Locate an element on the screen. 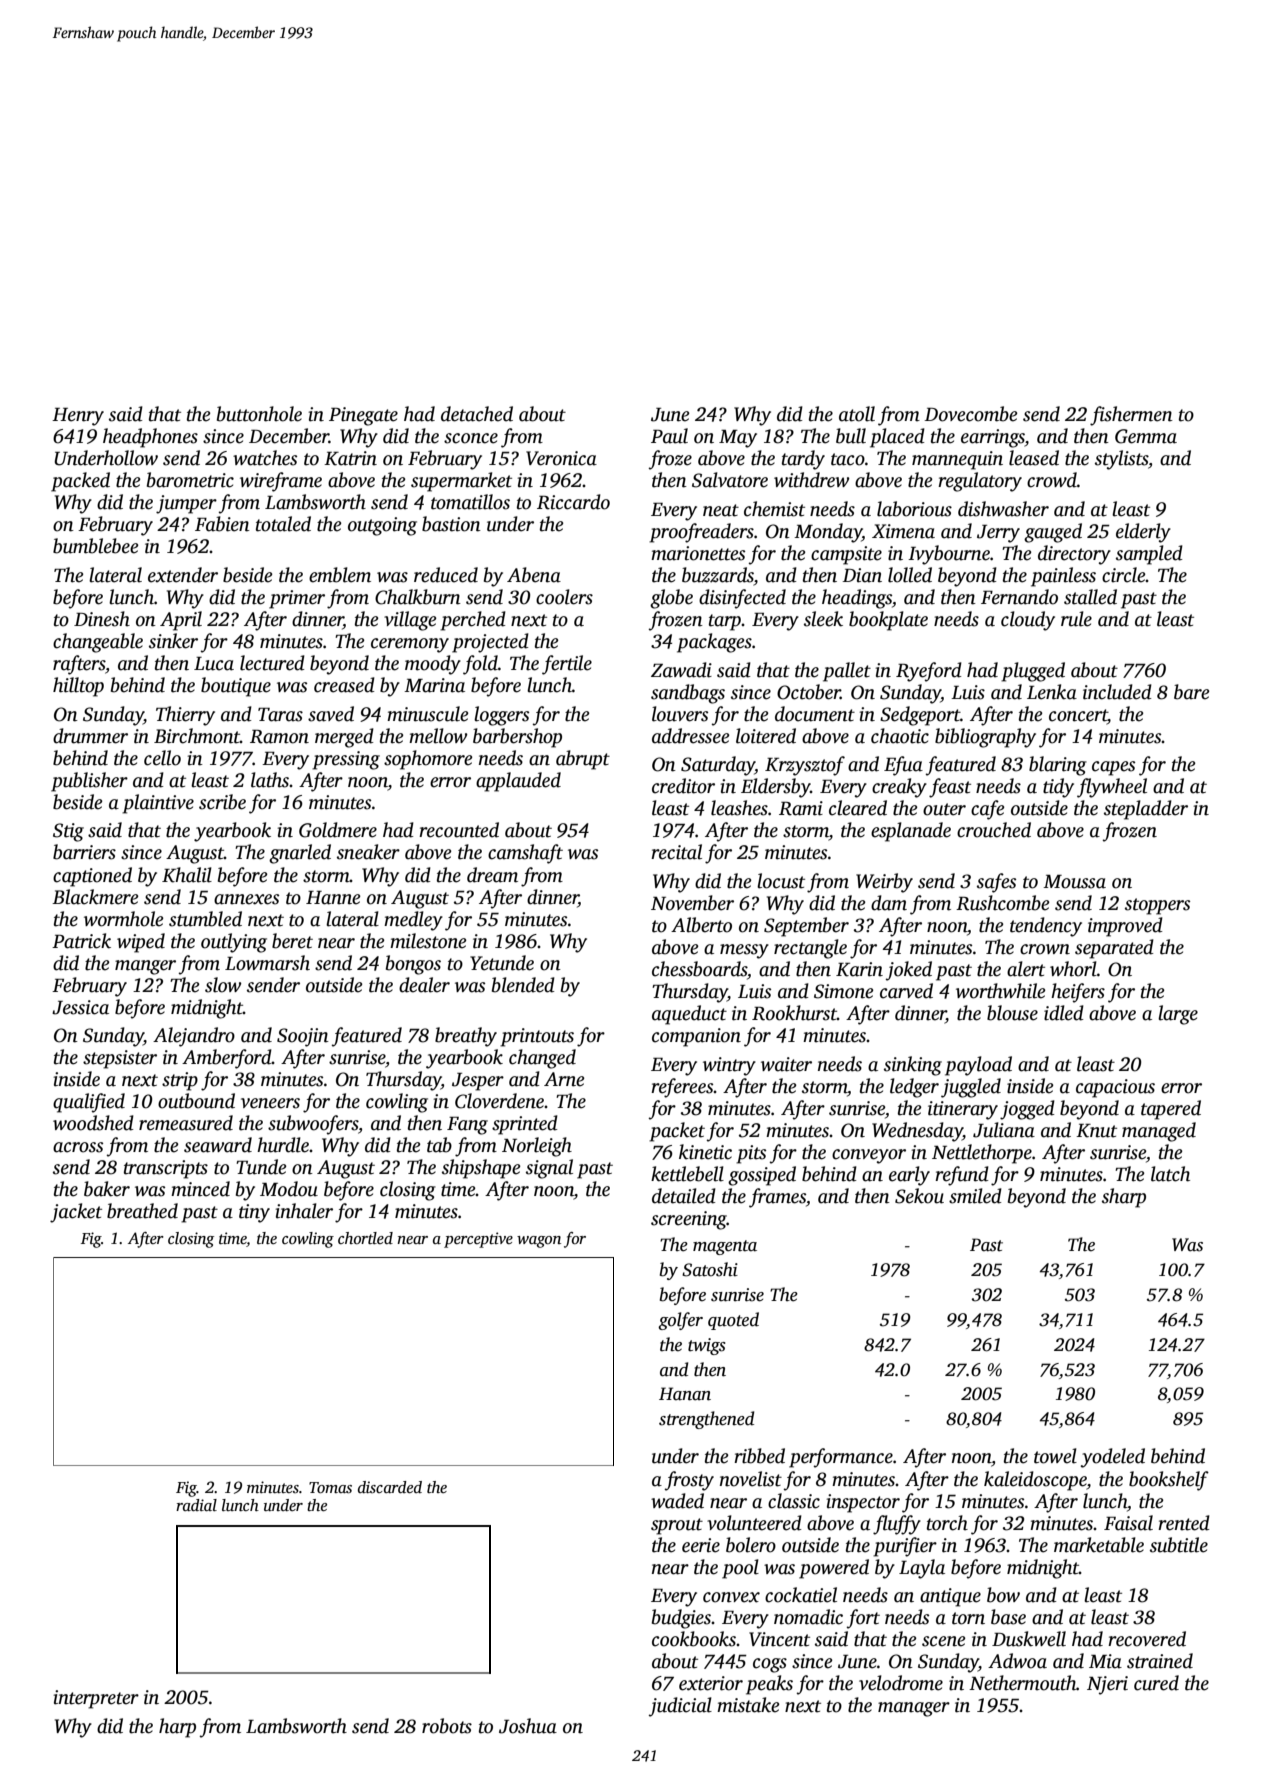  bastion is located at coordinates (451, 524).
